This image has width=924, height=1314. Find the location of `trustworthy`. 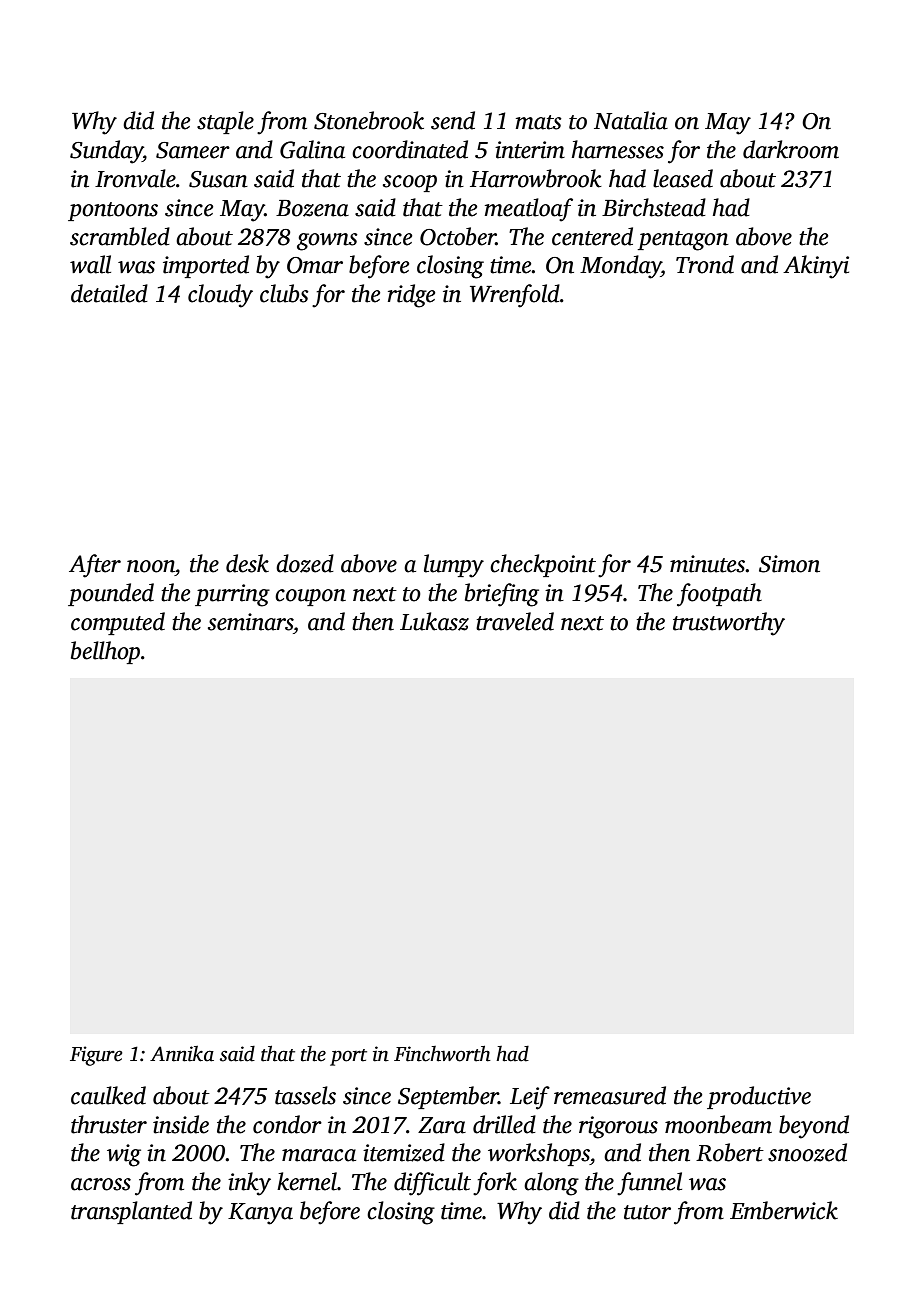

trustworthy is located at coordinates (729, 624).
